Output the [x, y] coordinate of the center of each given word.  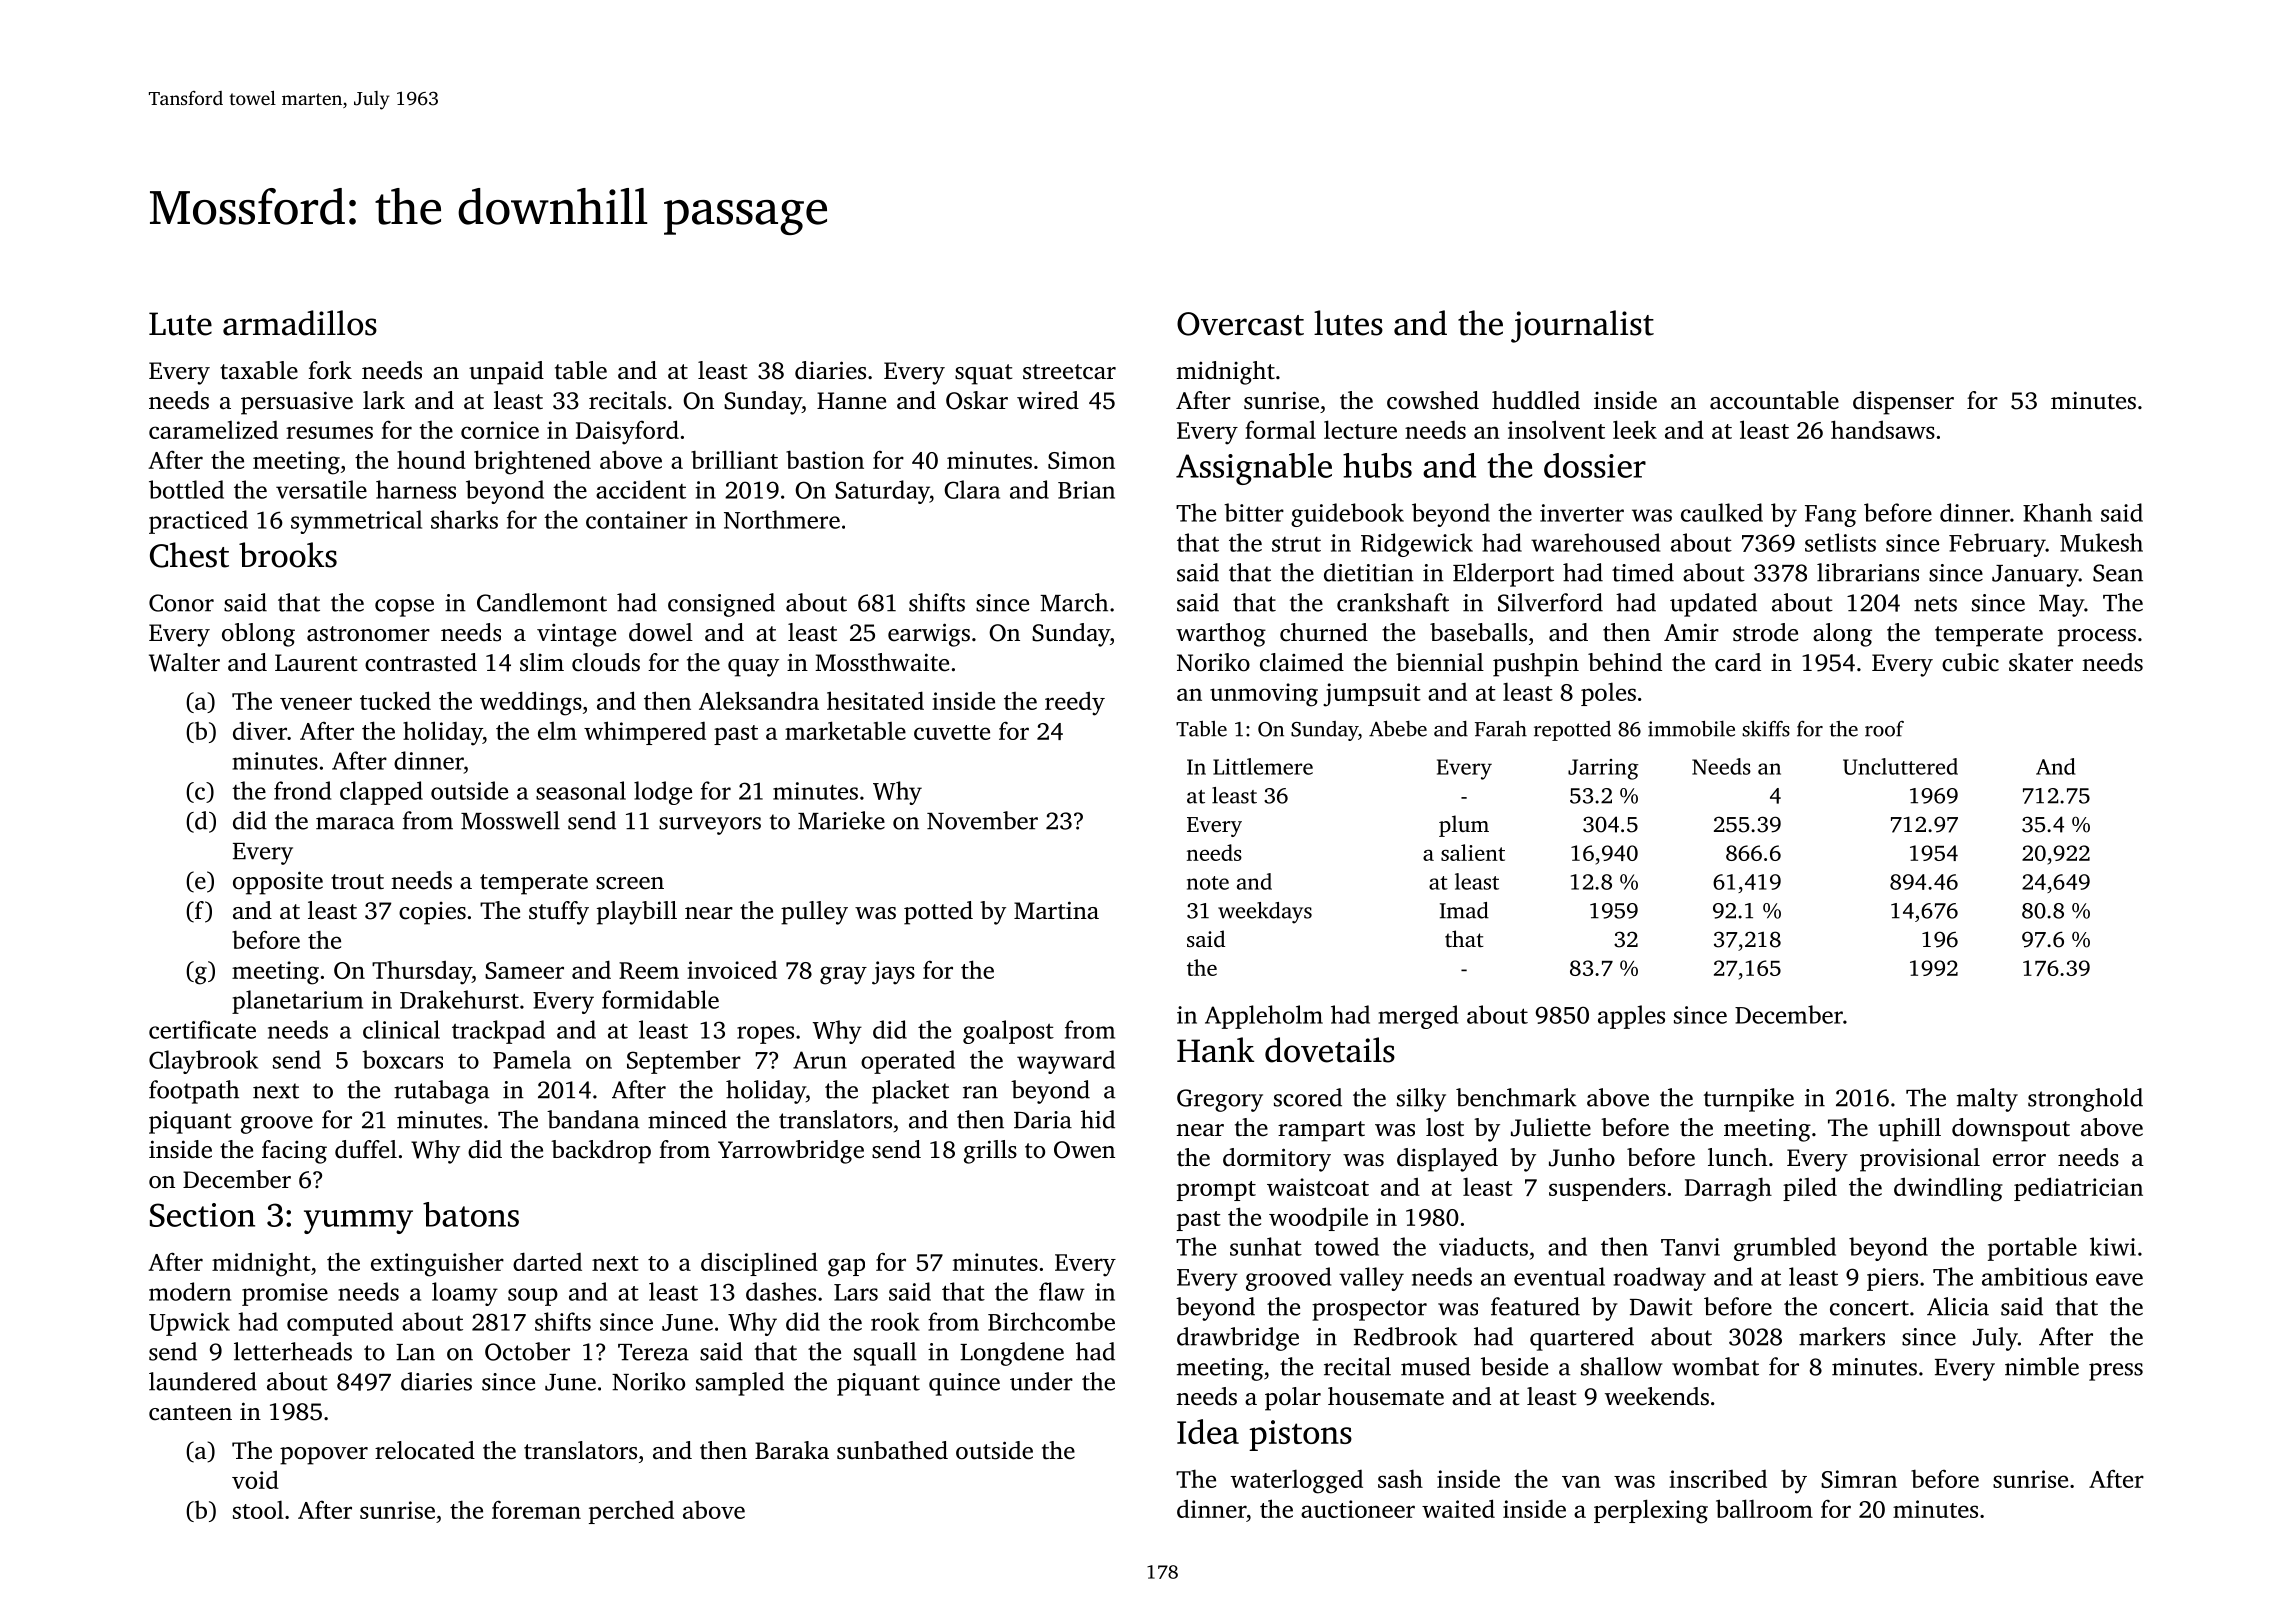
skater [2041, 662]
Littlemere [1263, 766]
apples [1631, 1017]
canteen [190, 1413]
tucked [395, 700]
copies [432, 913]
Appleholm [1264, 1017]
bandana [593, 1119]
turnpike [1749, 1100]
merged [1418, 1017]
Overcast [1240, 324]
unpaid [506, 373]
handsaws [1883, 429]
